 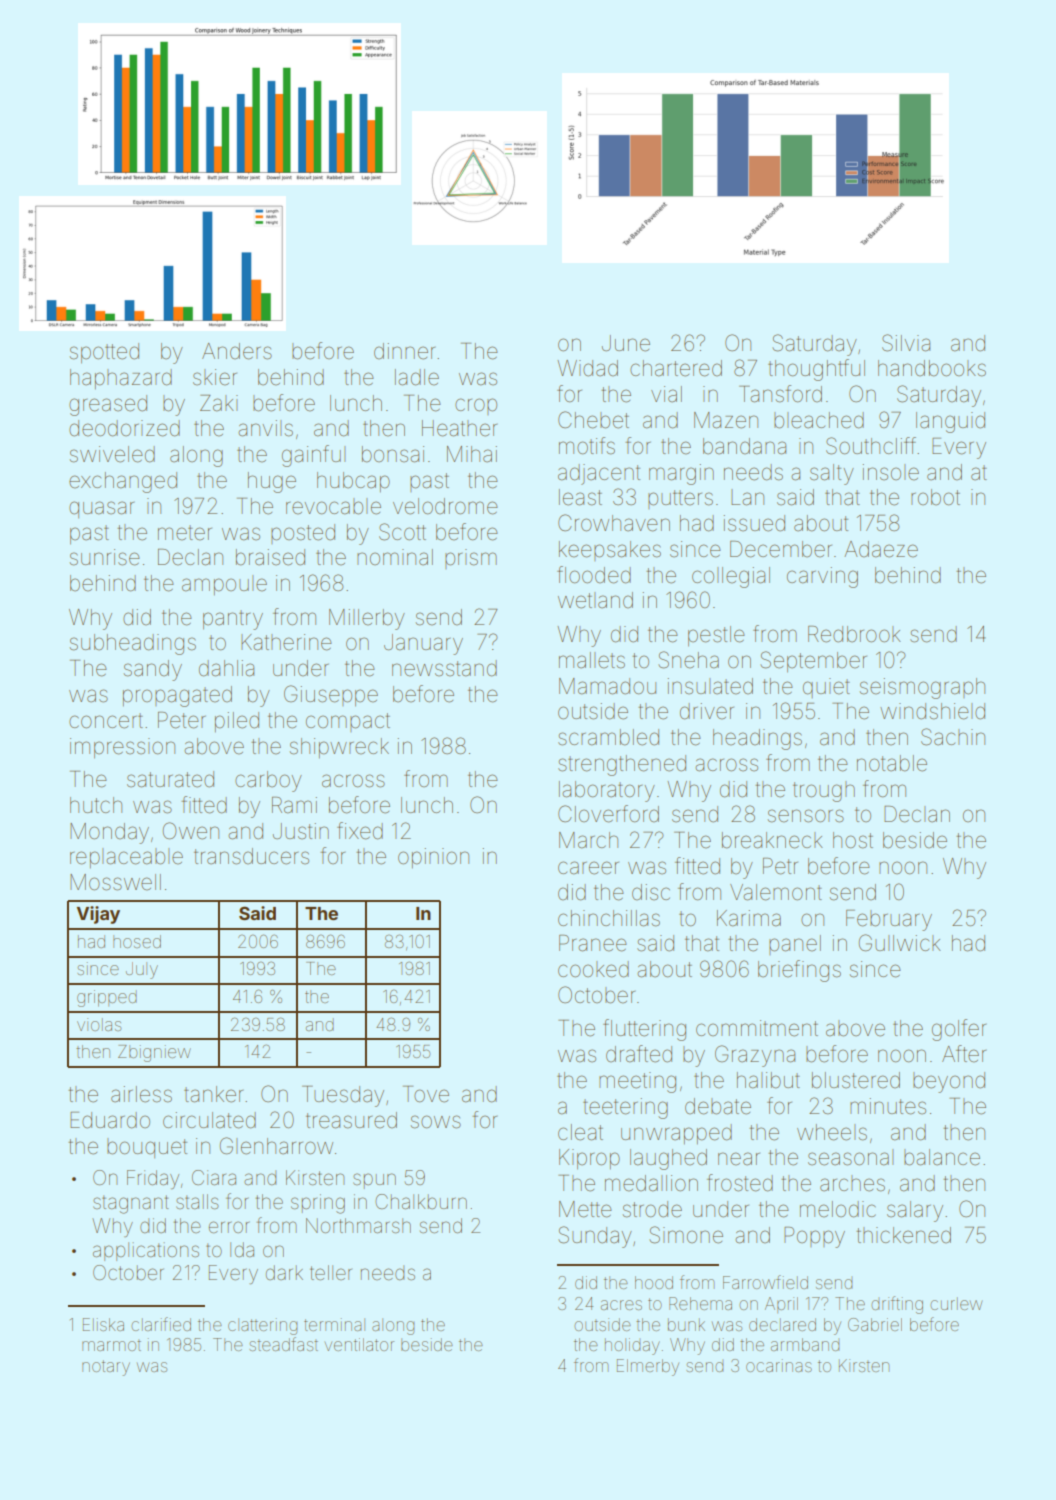 What do you see at coordinates (219, 403) in the page?
I see `Zaki` at bounding box center [219, 403].
